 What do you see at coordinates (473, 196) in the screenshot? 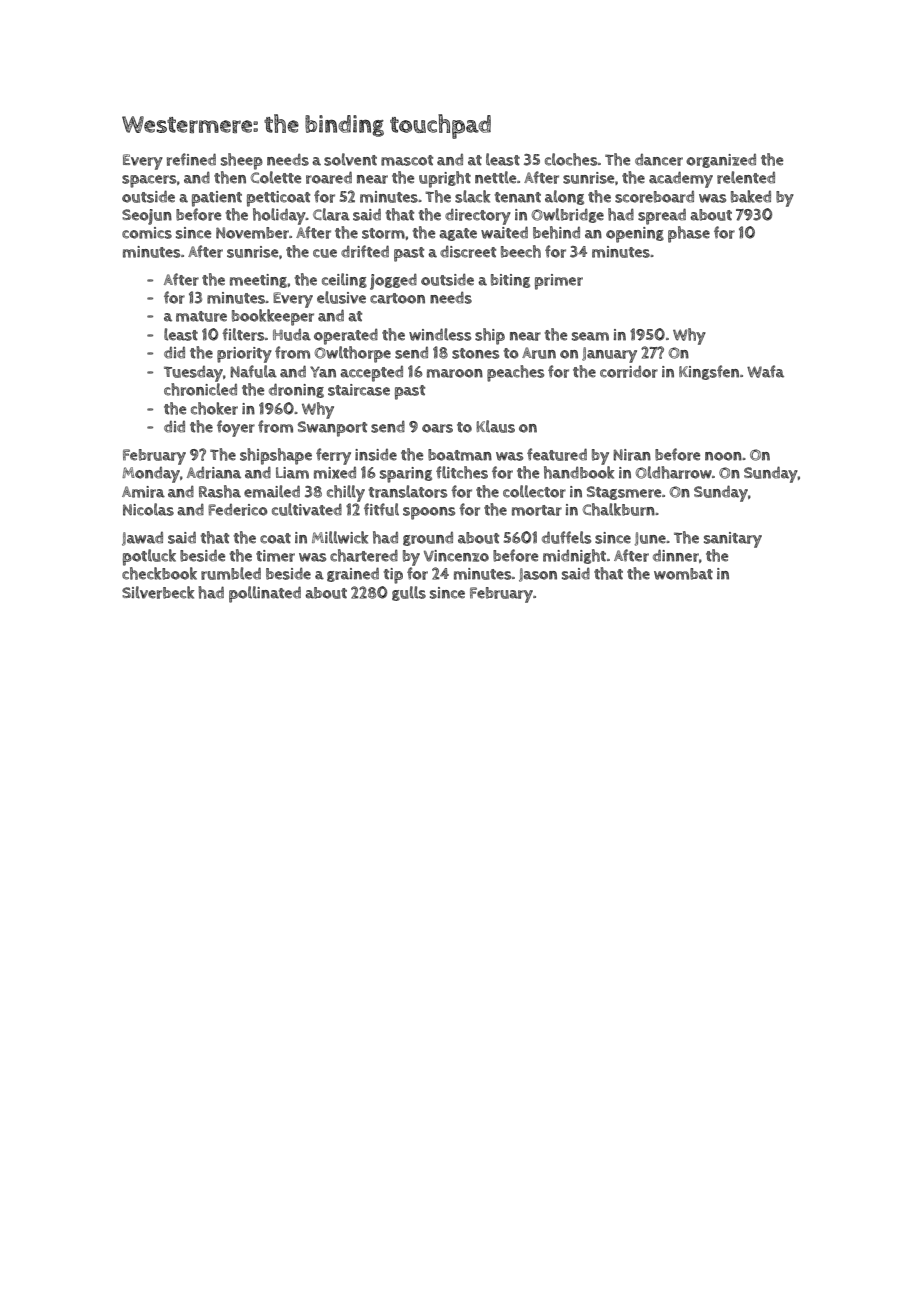
I see `slack` at bounding box center [473, 196].
